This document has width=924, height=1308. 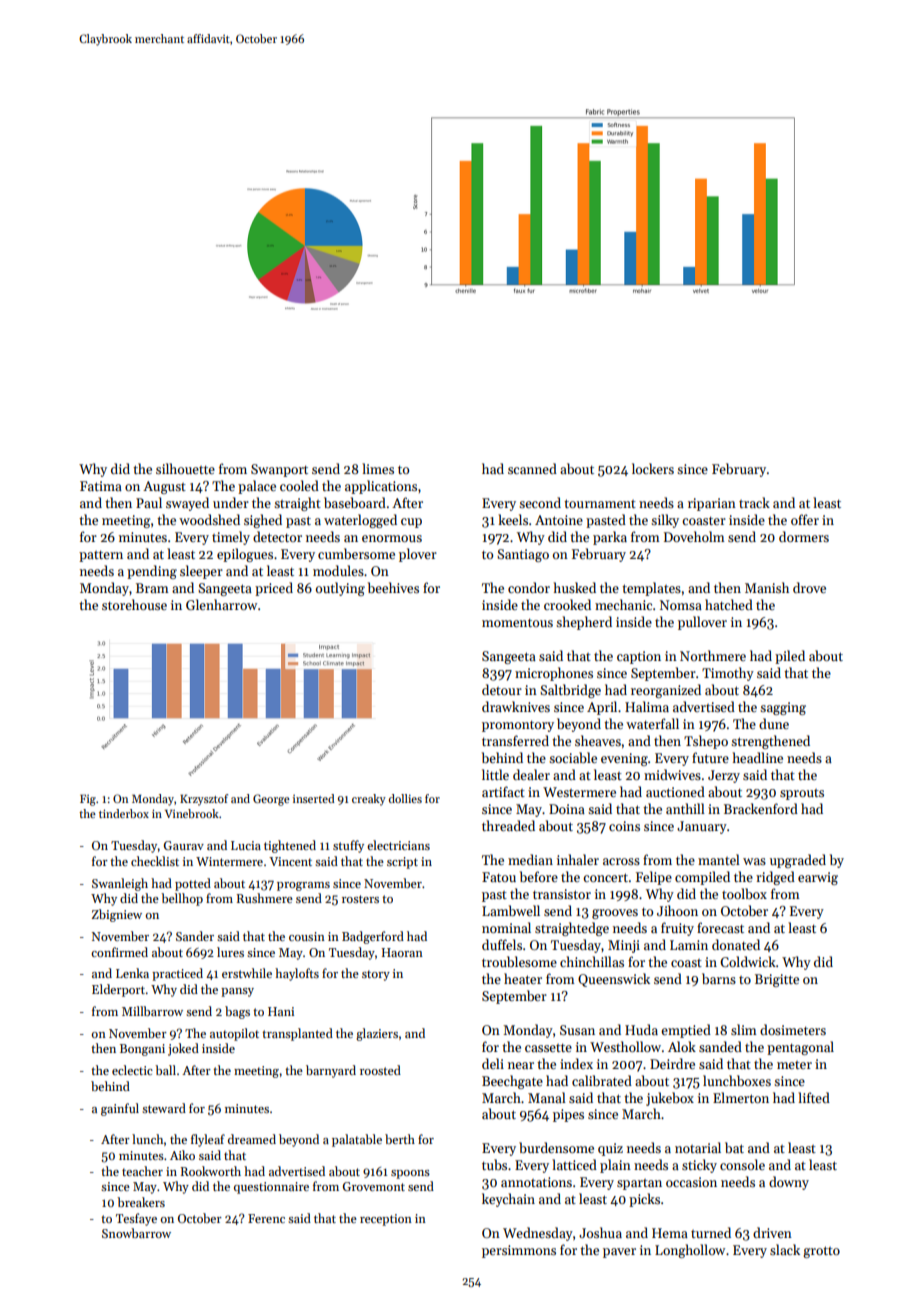 What do you see at coordinates (378, 468) in the document?
I see `limes` at bounding box center [378, 468].
